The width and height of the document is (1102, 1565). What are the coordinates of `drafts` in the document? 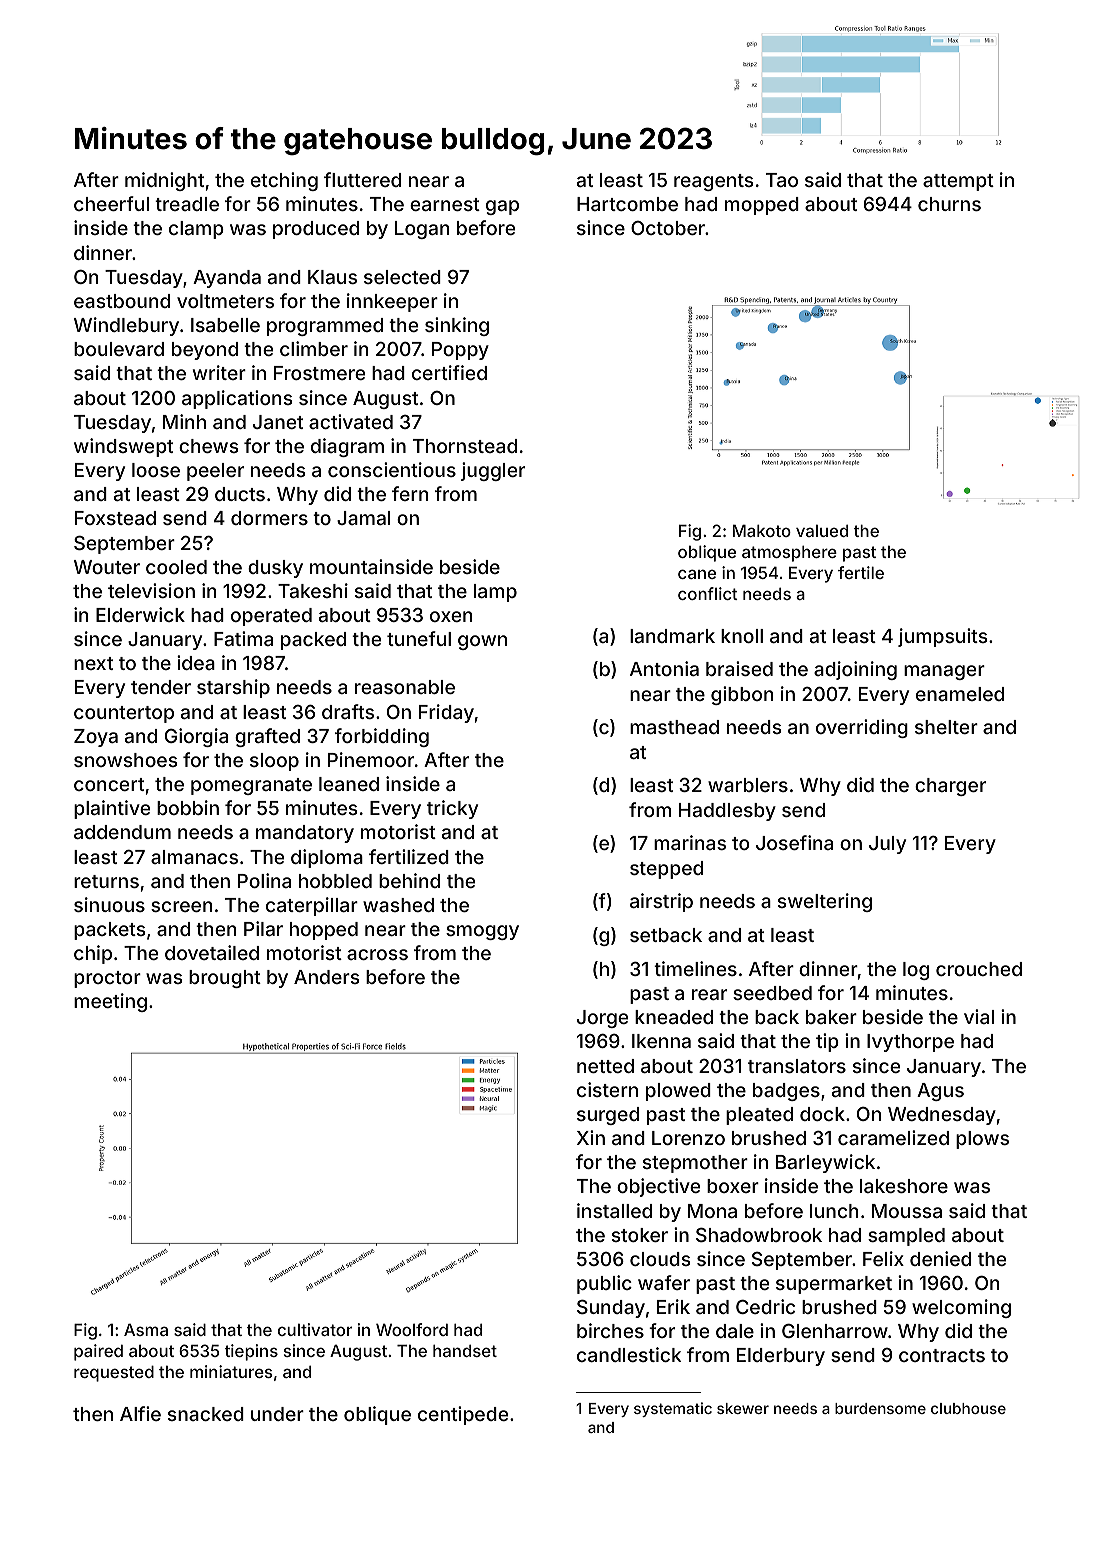 It's located at (348, 711).
